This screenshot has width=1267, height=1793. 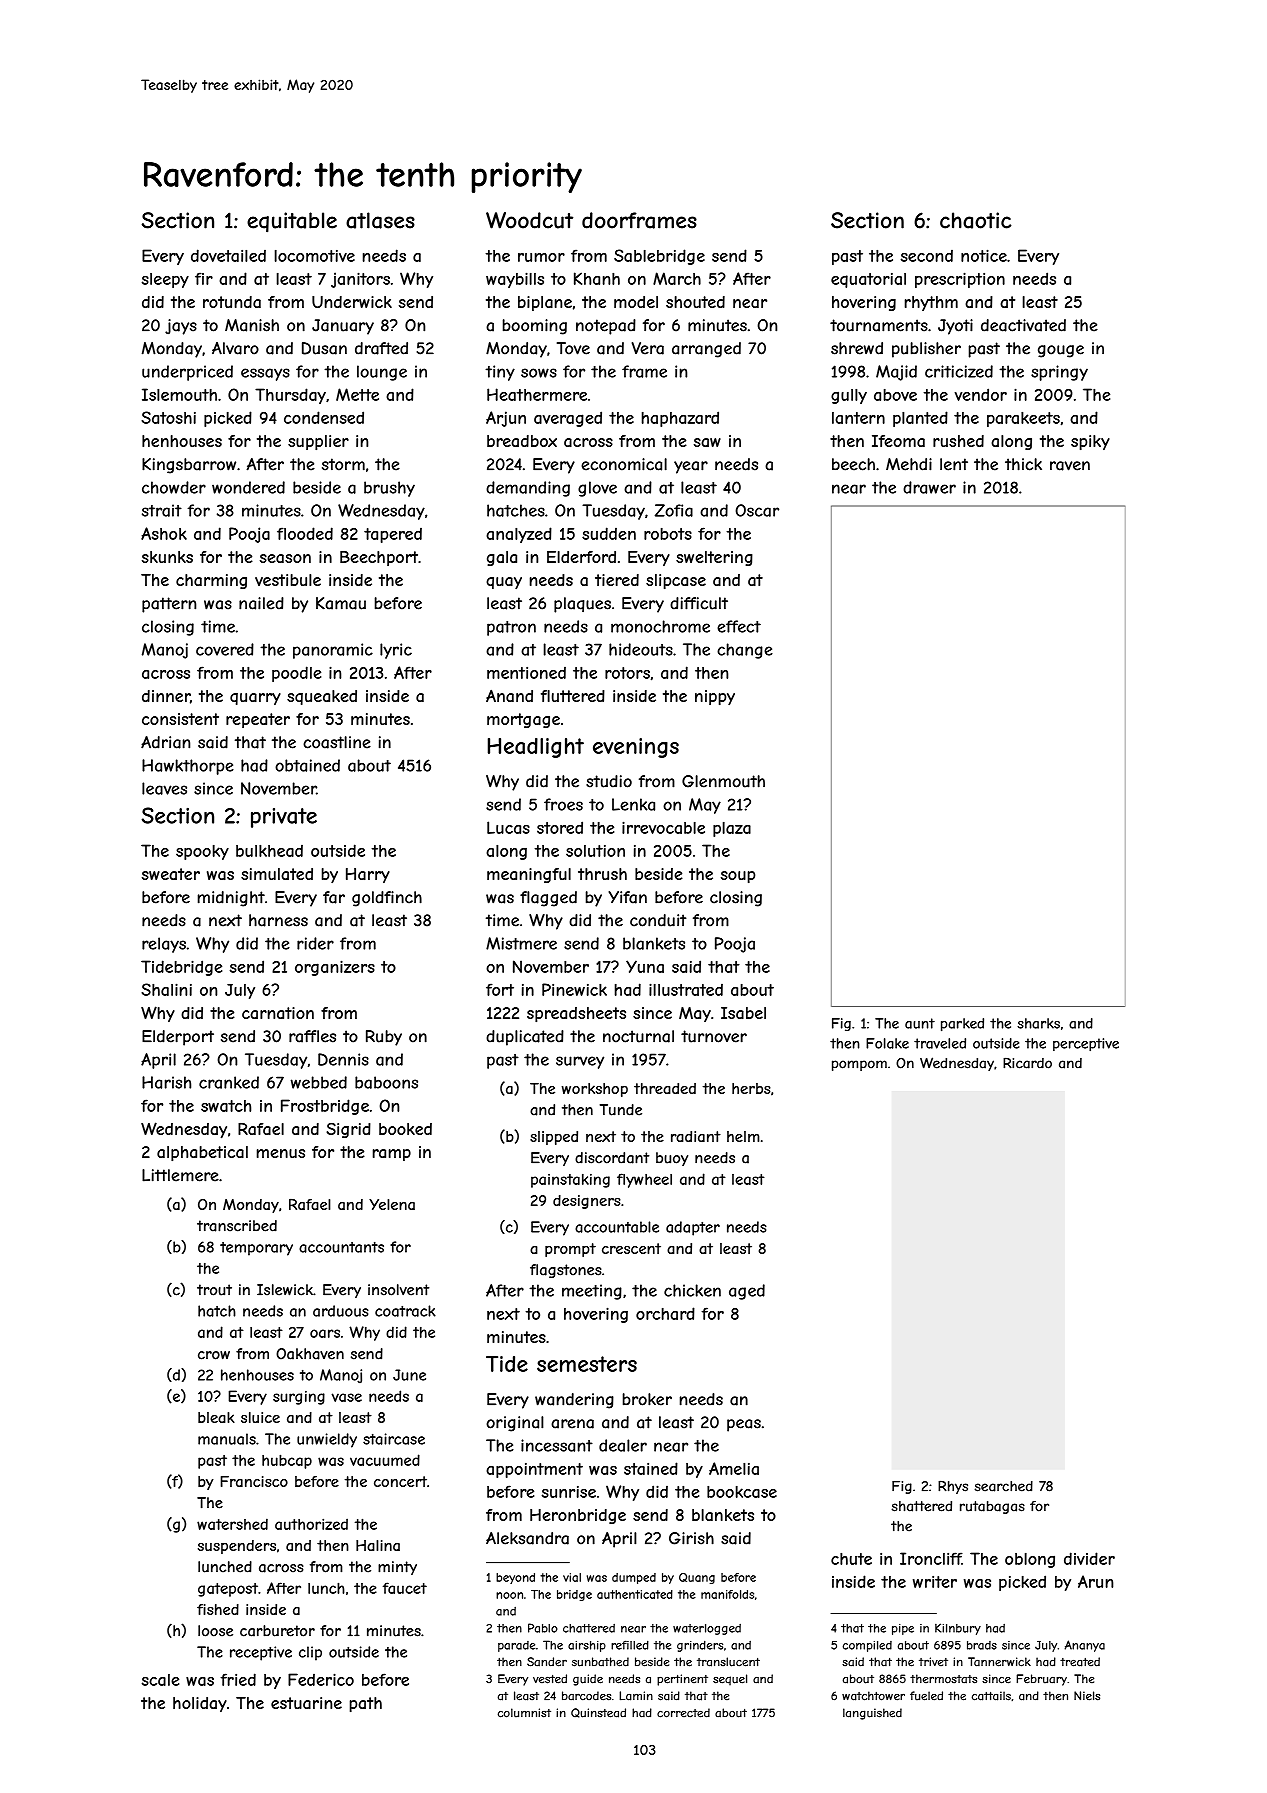 I want to click on condensed, so click(x=324, y=417).
